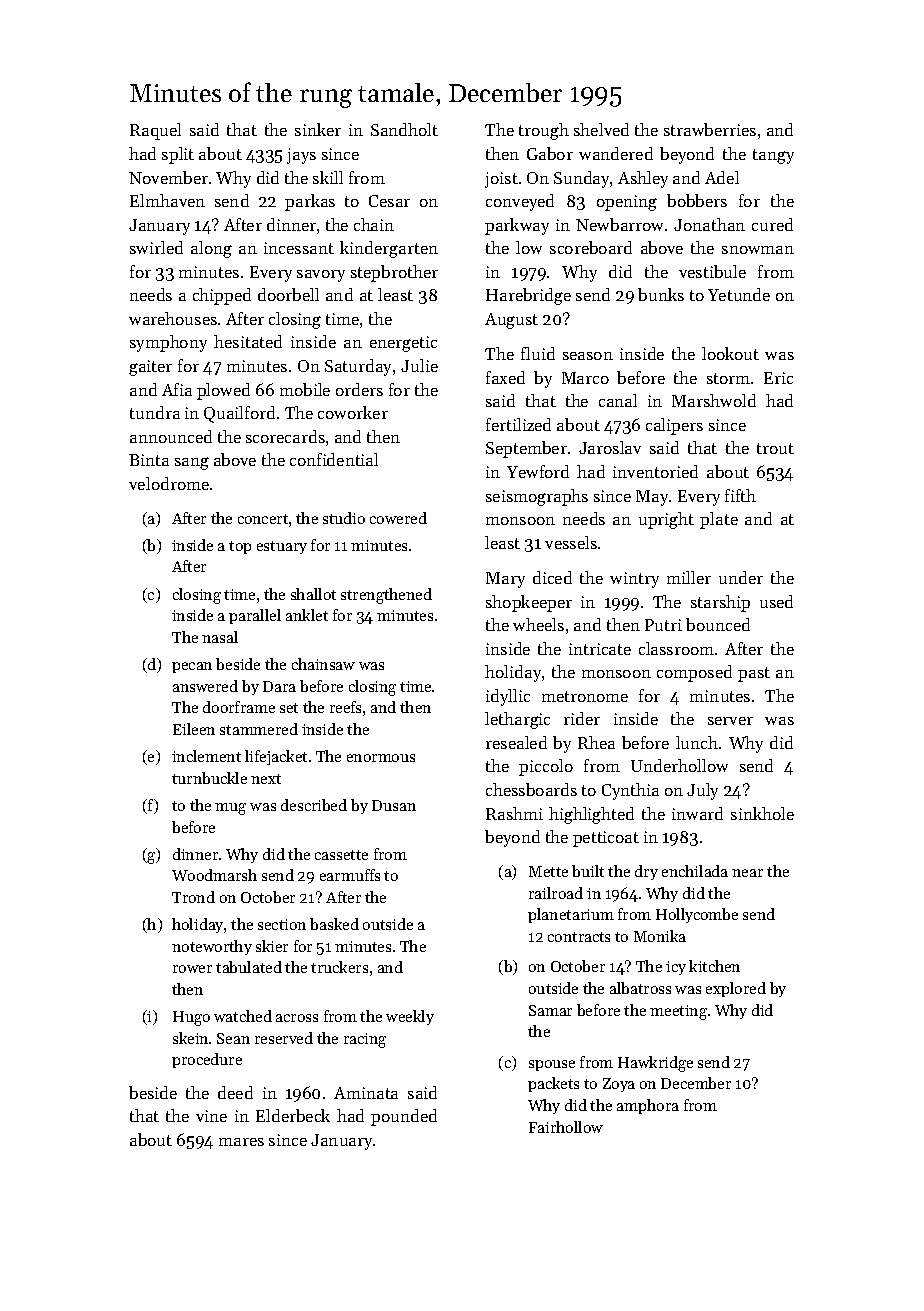  What do you see at coordinates (282, 547) in the screenshot?
I see `estuary` at bounding box center [282, 547].
